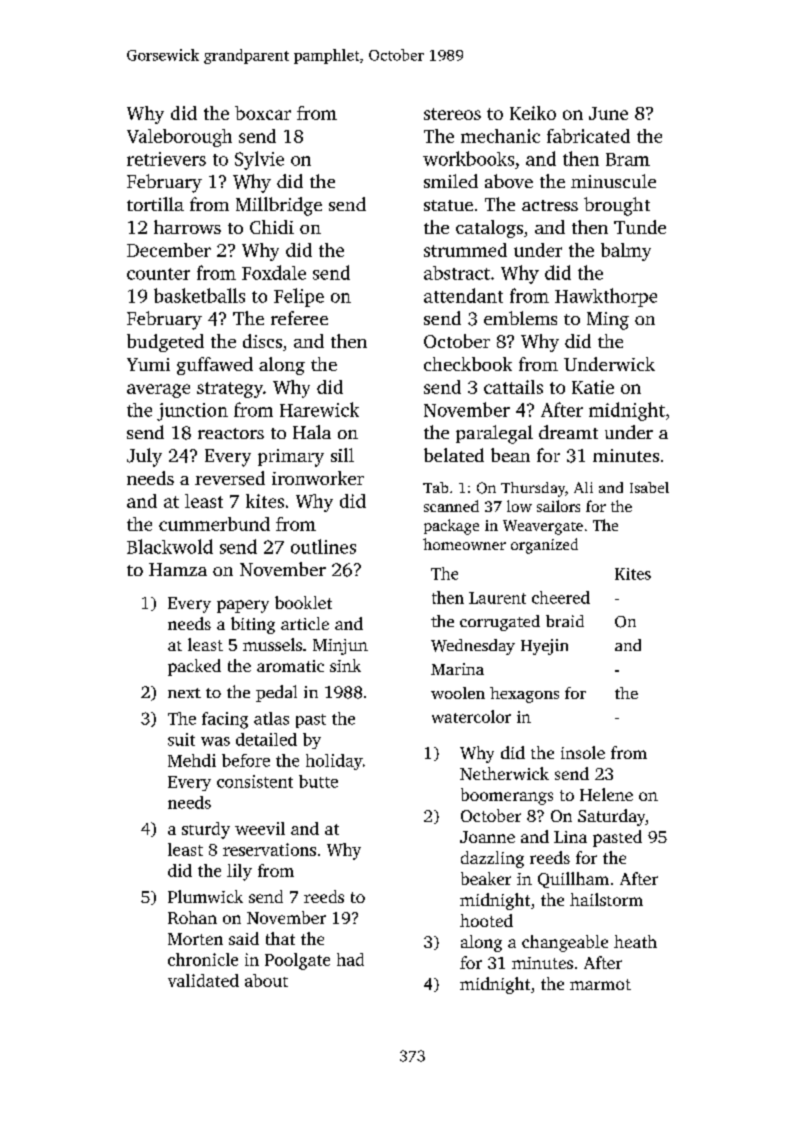  What do you see at coordinates (194, 667) in the document?
I see `packed` at bounding box center [194, 667].
